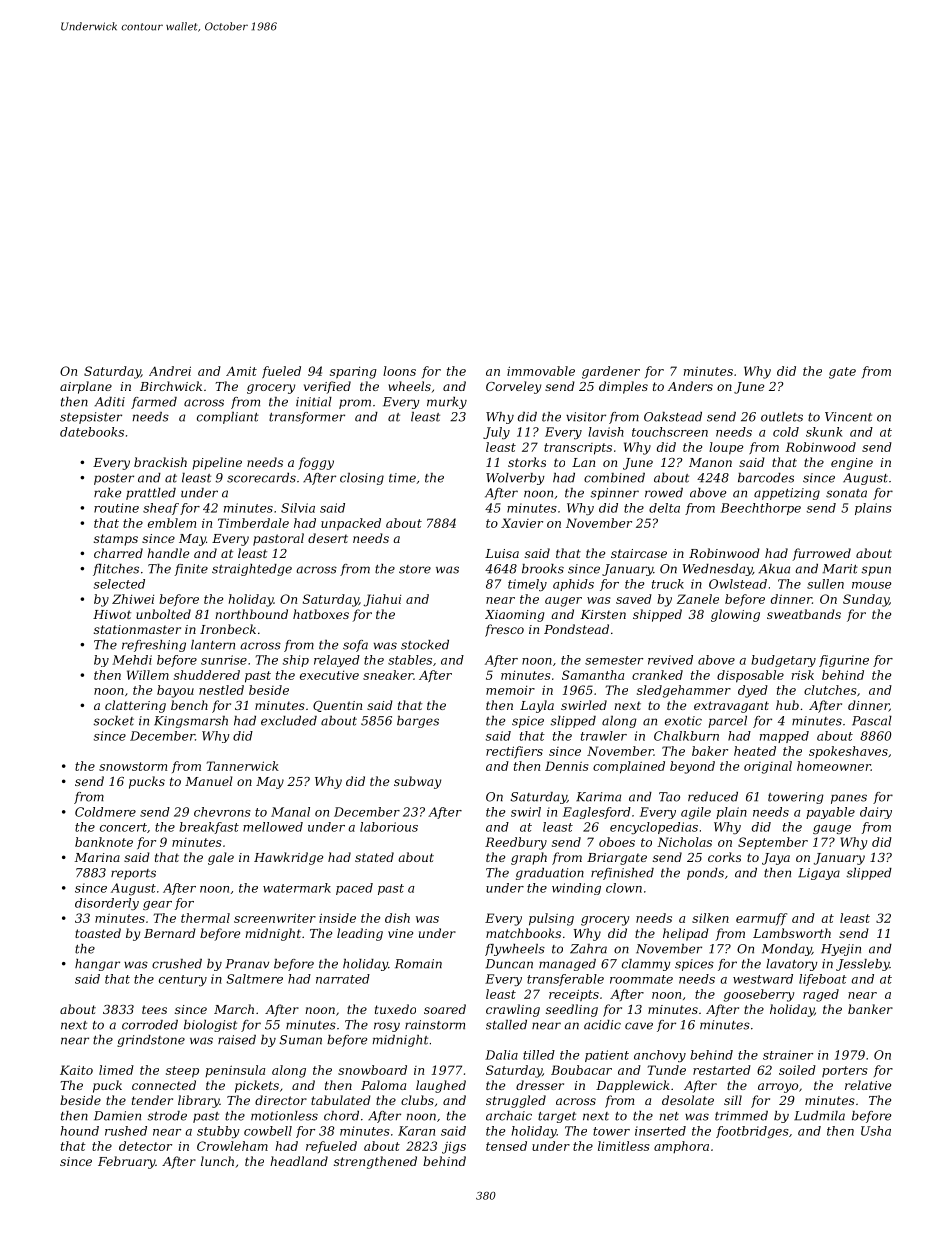  Describe the element at coordinates (241, 371) in the page. I see `Amit` at that location.
